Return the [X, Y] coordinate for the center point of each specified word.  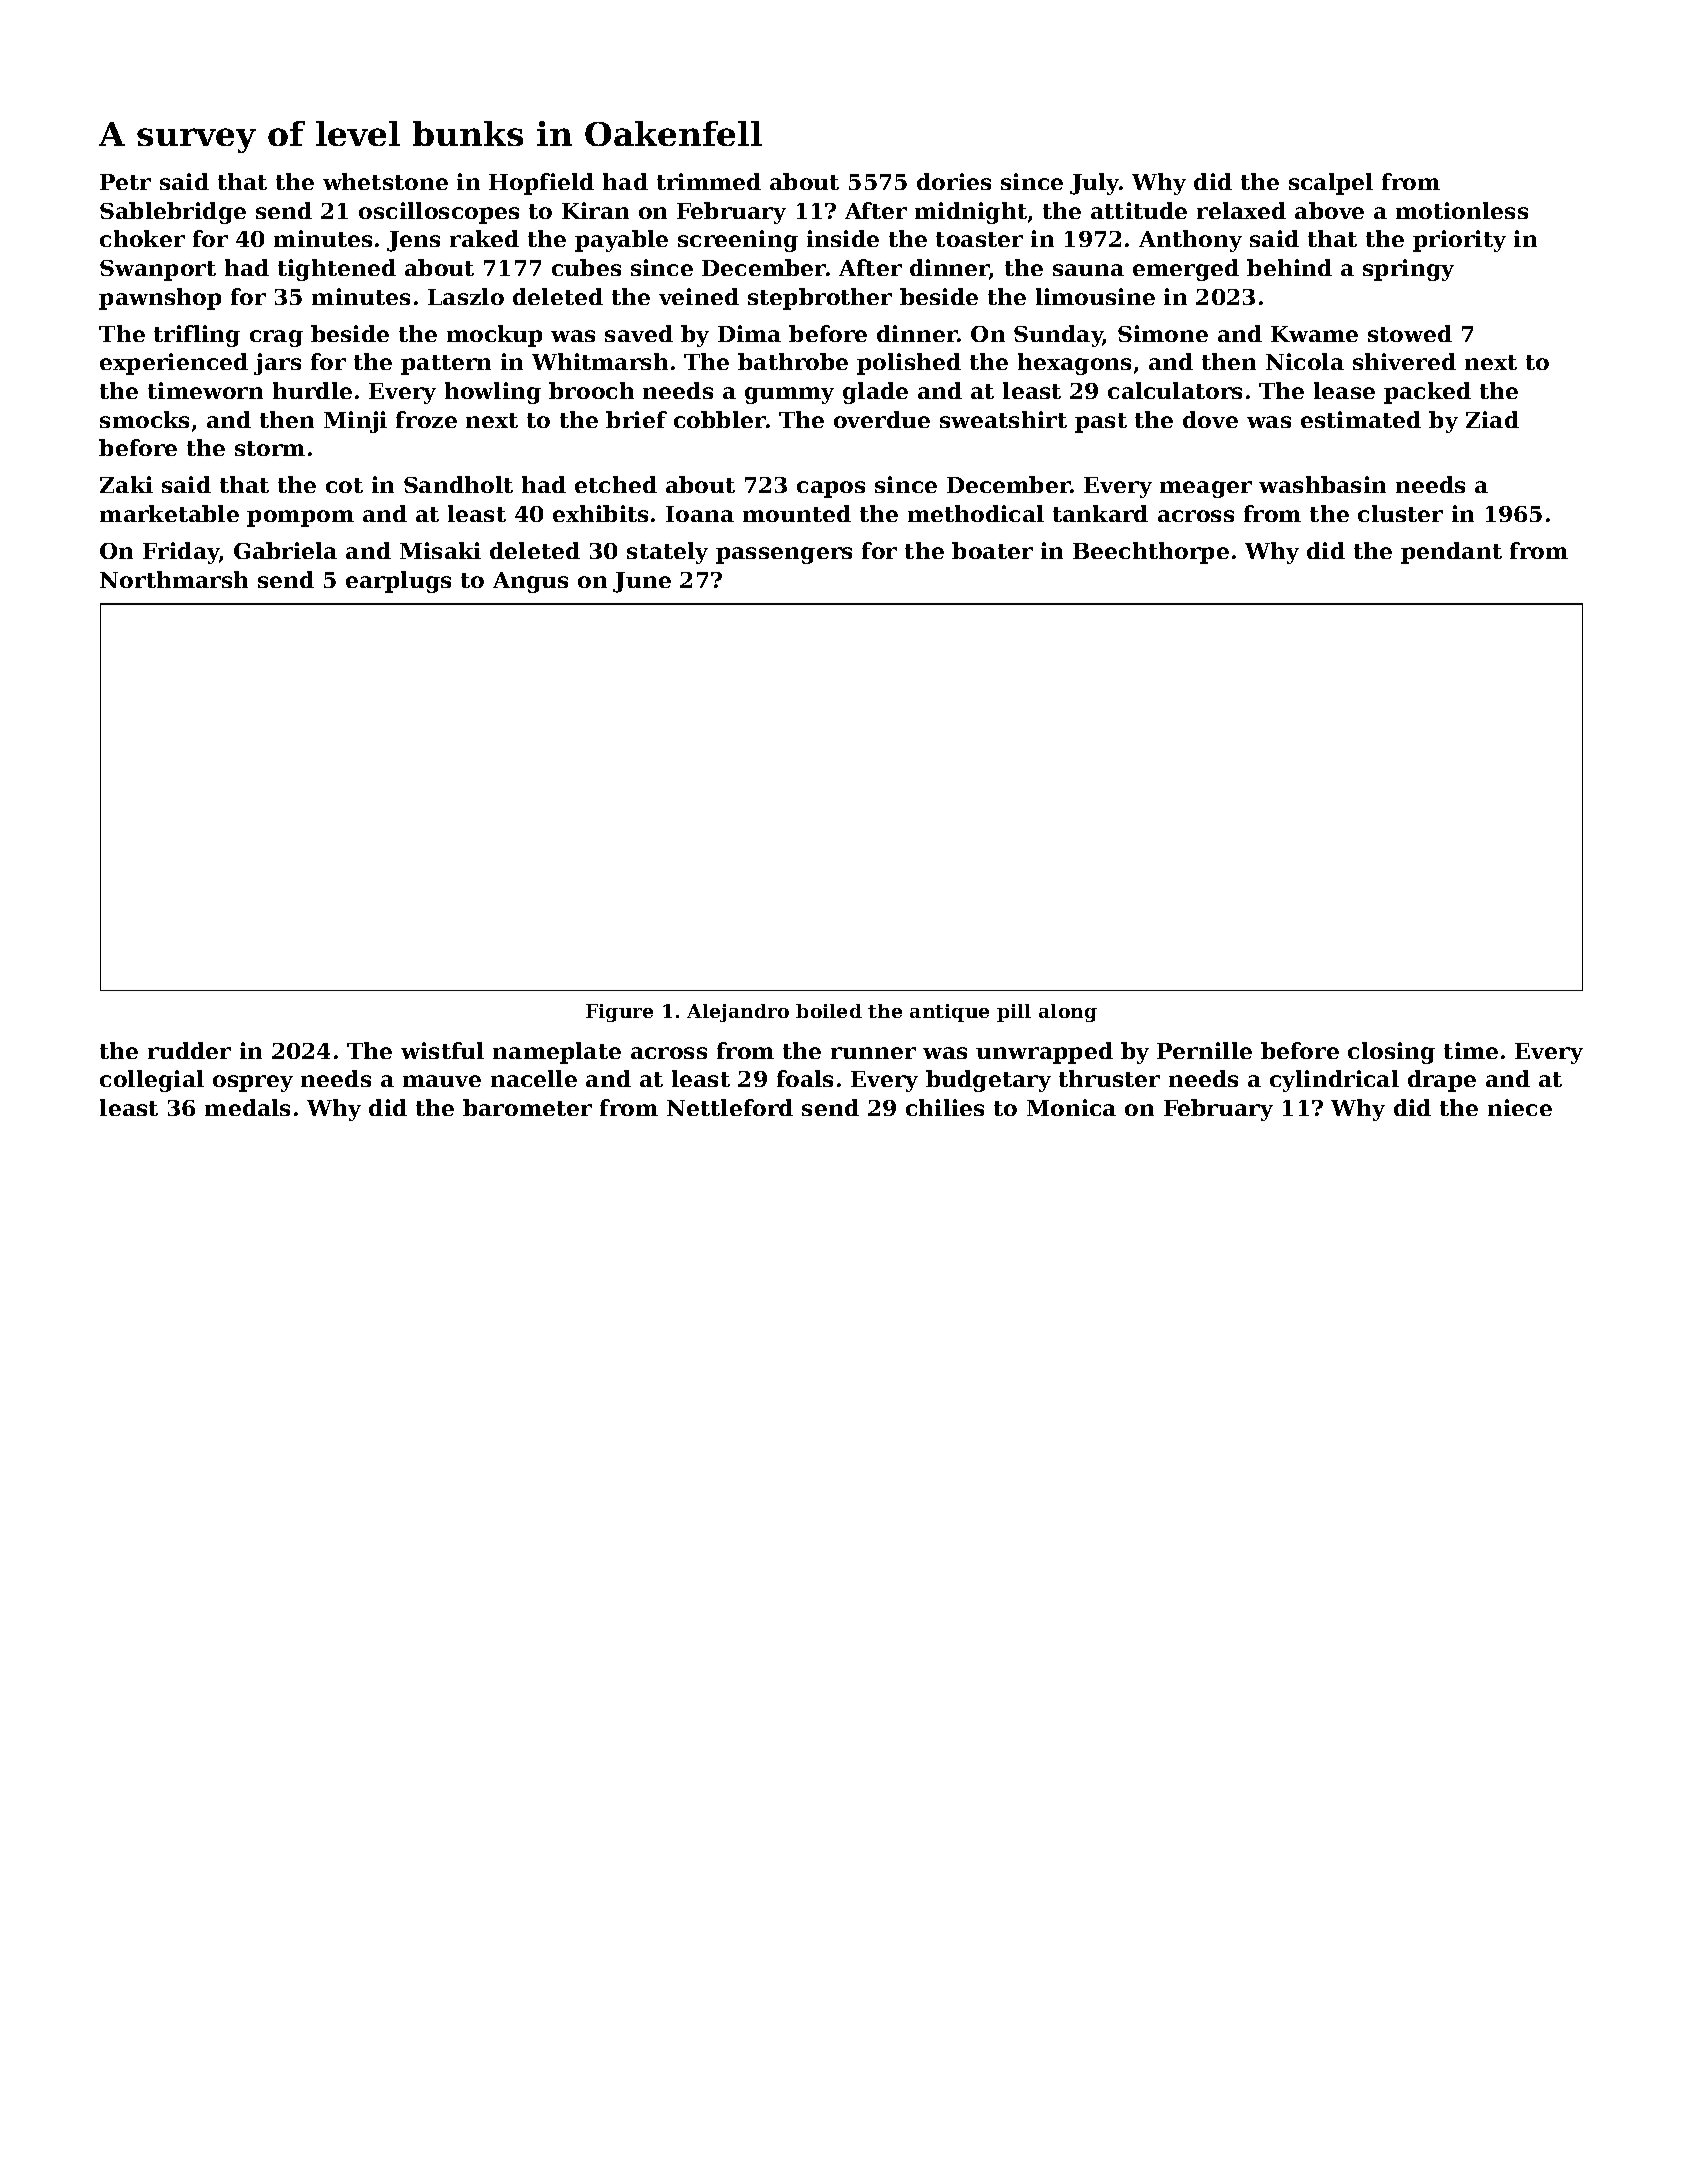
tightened [337, 270]
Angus [530, 582]
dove [1210, 419]
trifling [197, 336]
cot [344, 485]
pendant [1451, 553]
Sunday [1058, 336]
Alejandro [738, 1013]
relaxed [1241, 210]
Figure [619, 1013]
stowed [1410, 333]
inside [843, 238]
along [1068, 1013]
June [642, 582]
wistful [442, 1050]
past [1101, 423]
